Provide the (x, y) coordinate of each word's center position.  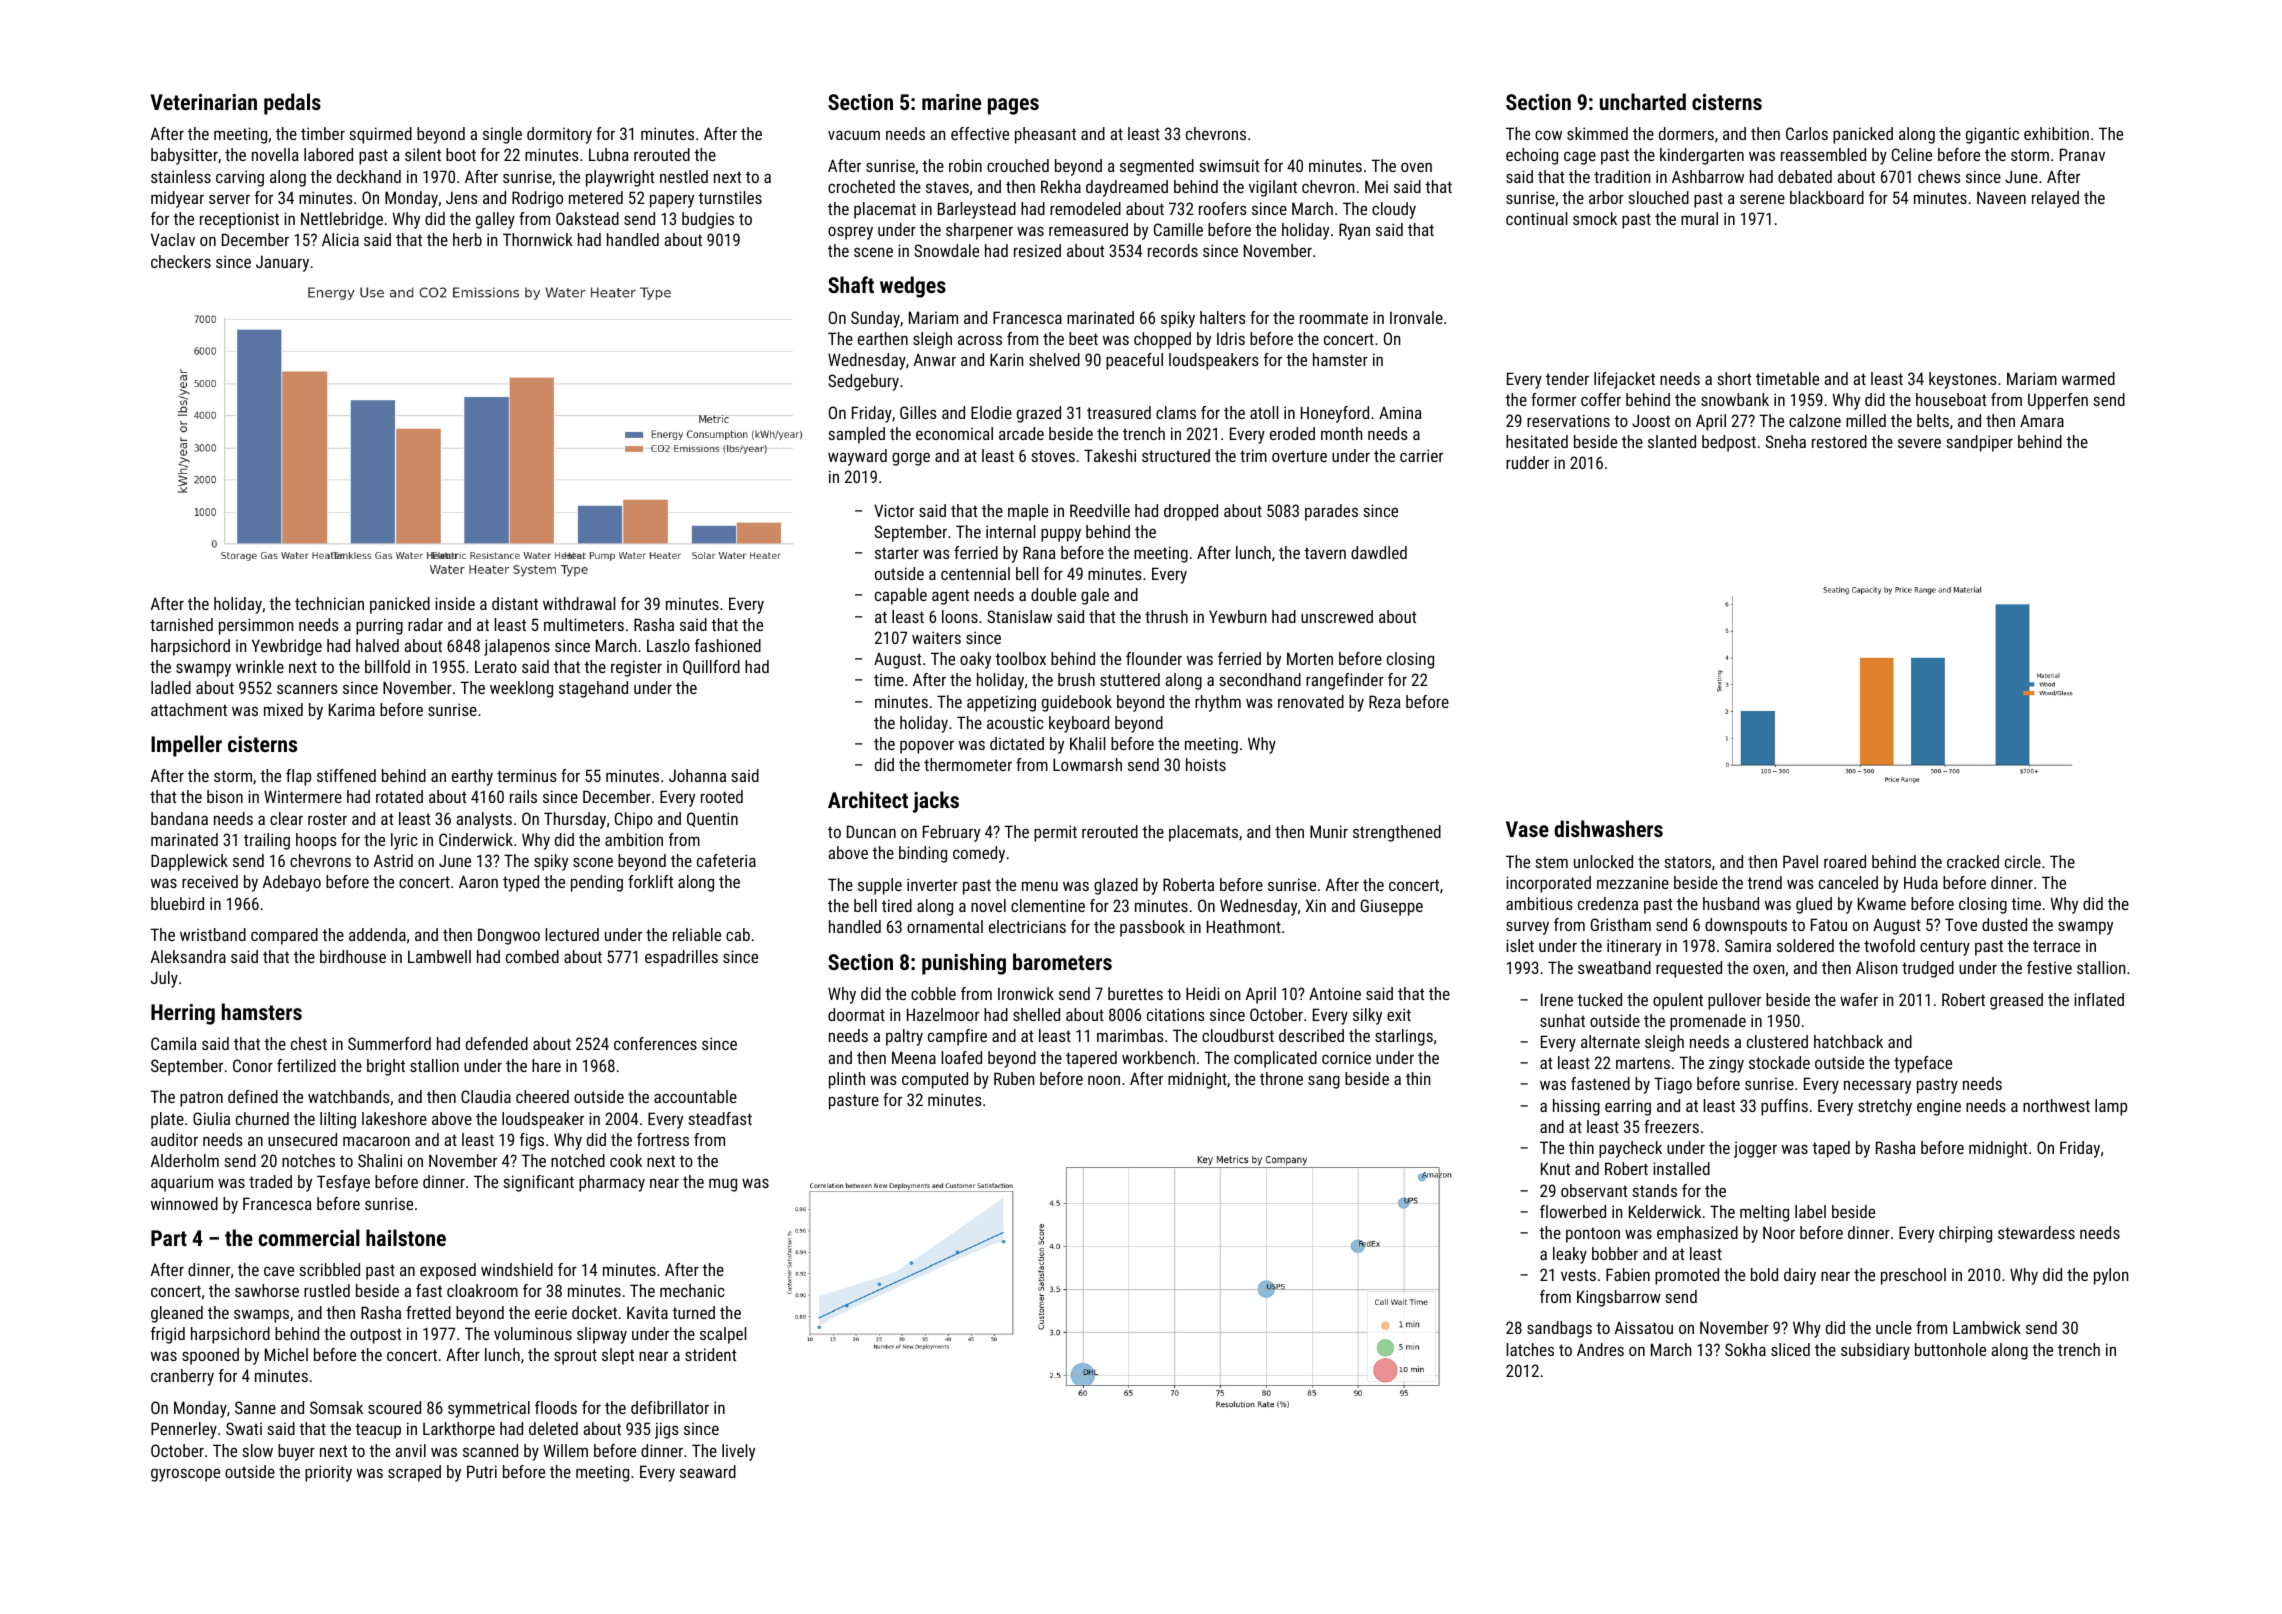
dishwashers (1608, 828)
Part (169, 1238)
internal (1010, 531)
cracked (1973, 861)
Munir (1329, 831)
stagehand (593, 689)
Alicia (340, 239)
